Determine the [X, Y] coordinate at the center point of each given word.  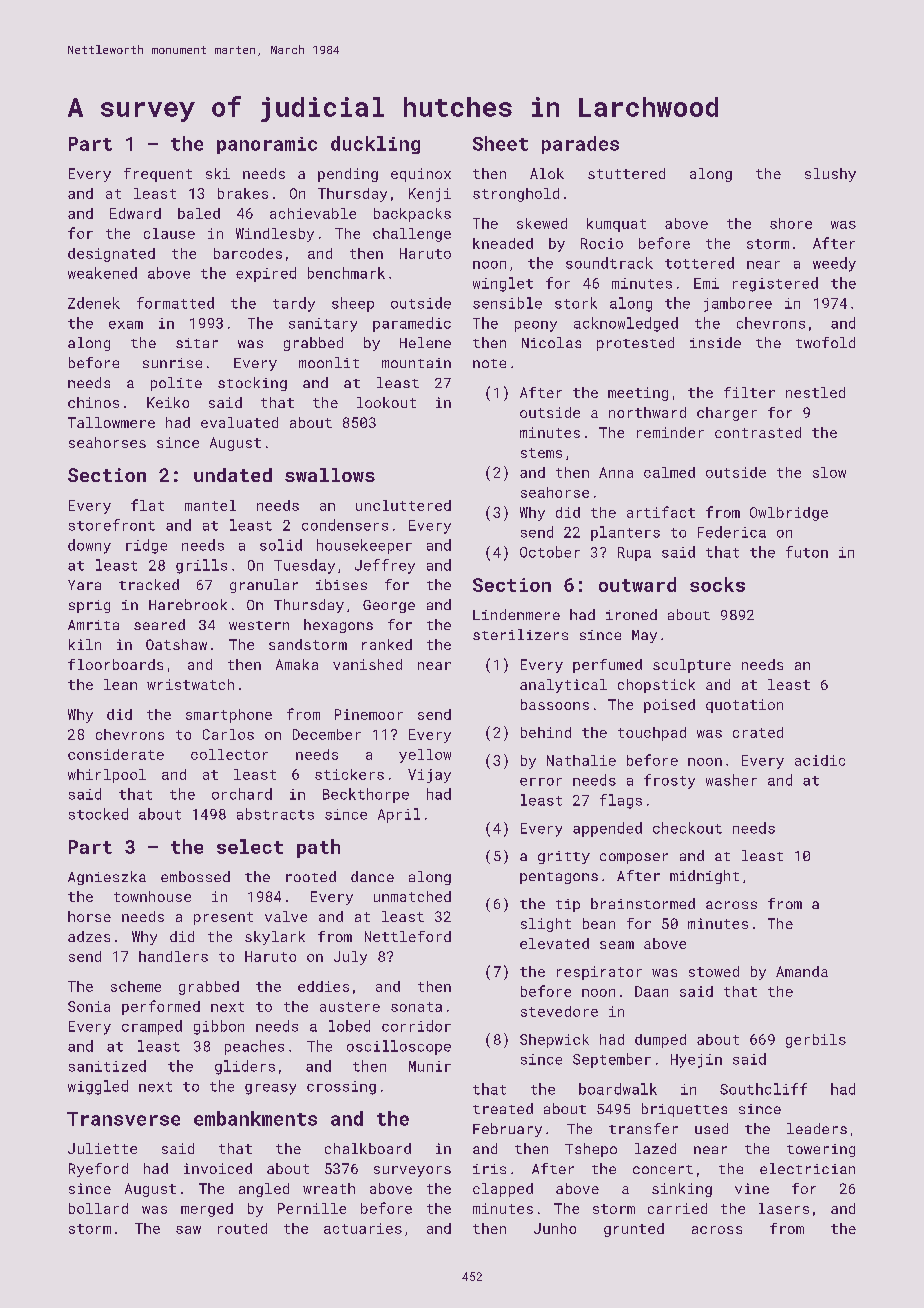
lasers [784, 1208]
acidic [820, 760]
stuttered [626, 173]
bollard [98, 1208]
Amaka [297, 664]
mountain [416, 363]
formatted [175, 303]
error [541, 782]
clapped [503, 1190]
